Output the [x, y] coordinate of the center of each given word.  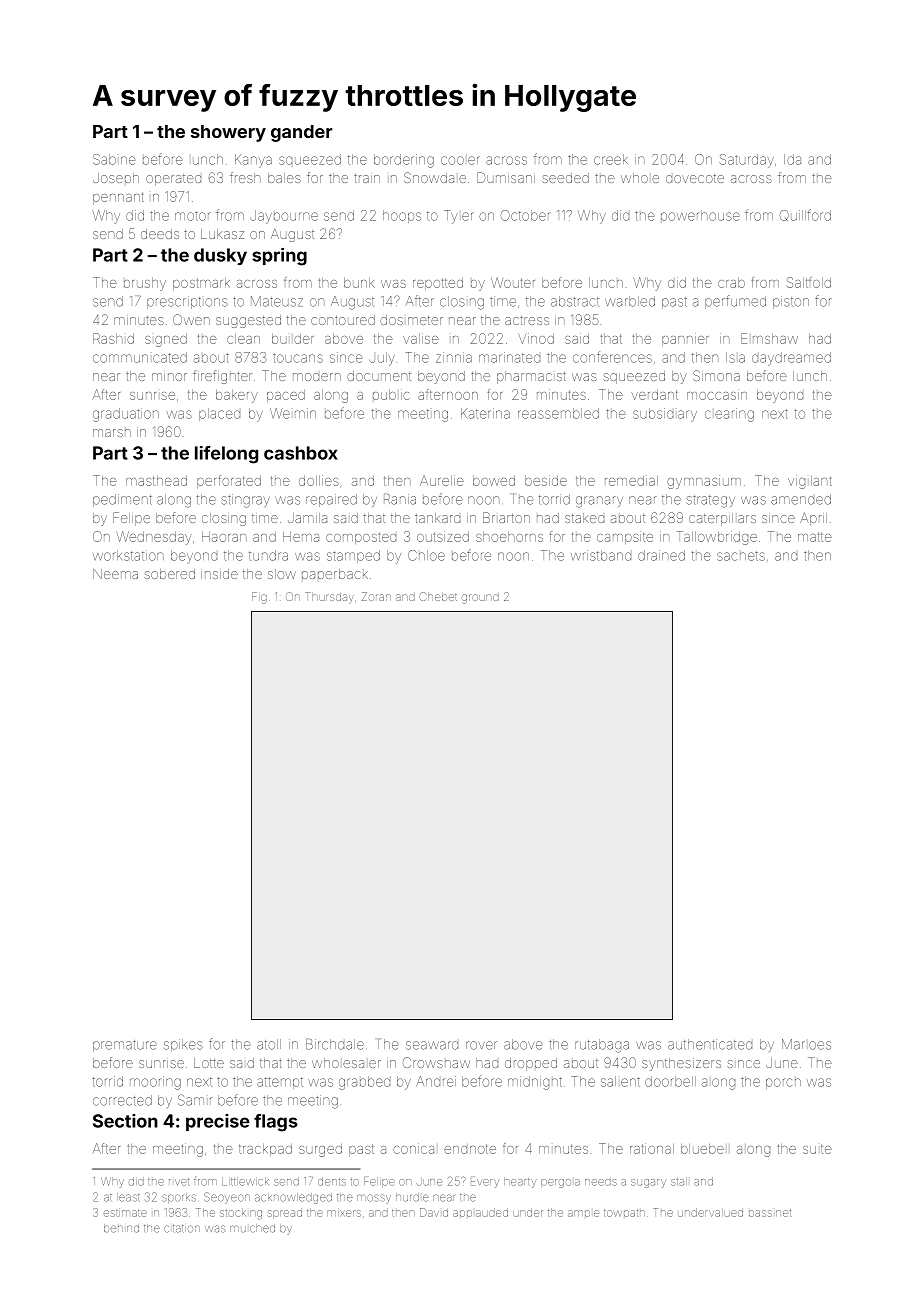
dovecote [695, 178]
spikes [183, 1045]
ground [480, 598]
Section [125, 1121]
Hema [301, 537]
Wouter [513, 282]
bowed [494, 481]
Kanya [253, 161]
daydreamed [791, 359]
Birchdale [335, 1044]
